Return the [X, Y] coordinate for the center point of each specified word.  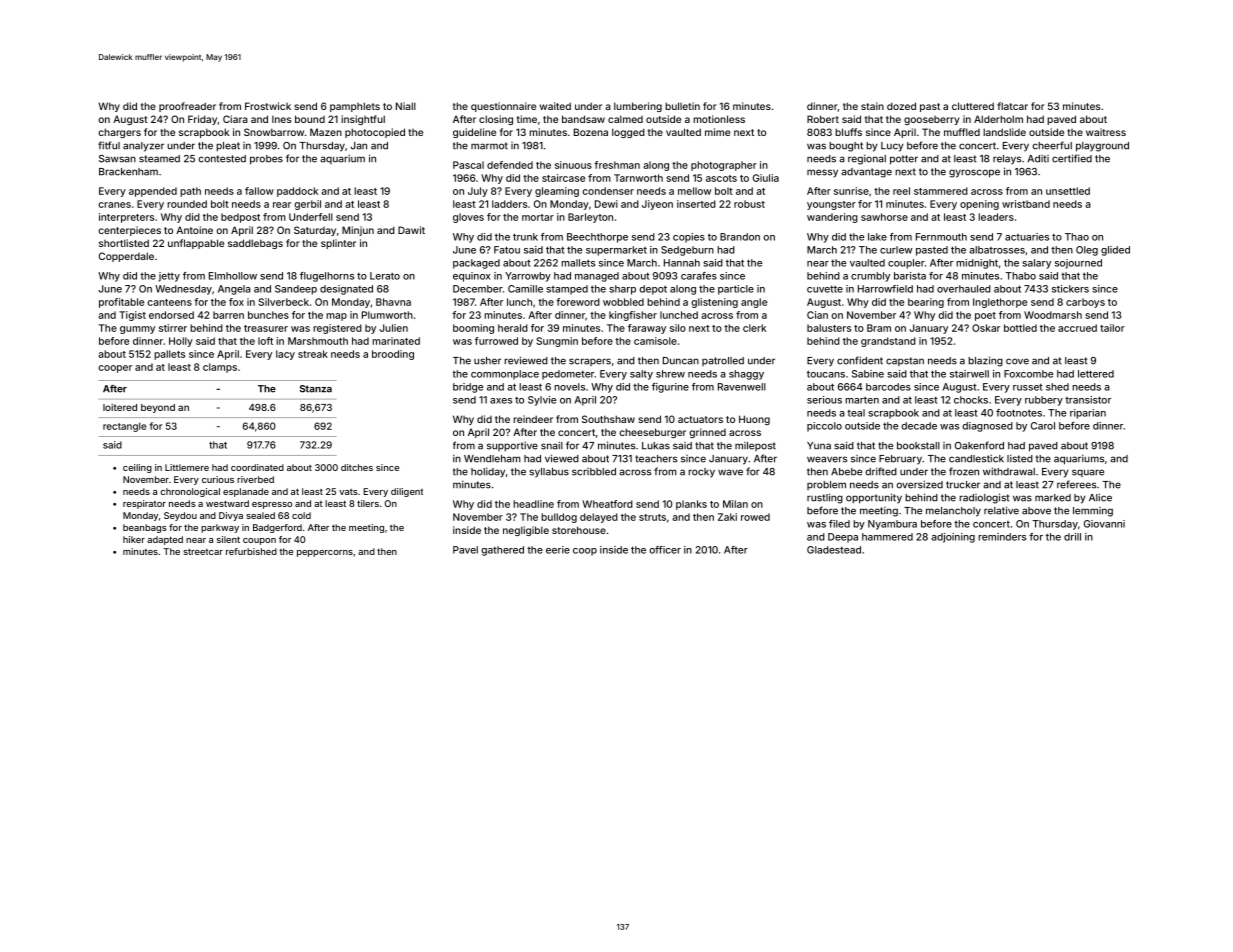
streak [313, 354]
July [478, 192]
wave [730, 472]
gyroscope [974, 173]
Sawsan [117, 159]
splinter [338, 244]
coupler [906, 264]
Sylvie [542, 401]
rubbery [1044, 401]
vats [348, 492]
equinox [471, 277]
